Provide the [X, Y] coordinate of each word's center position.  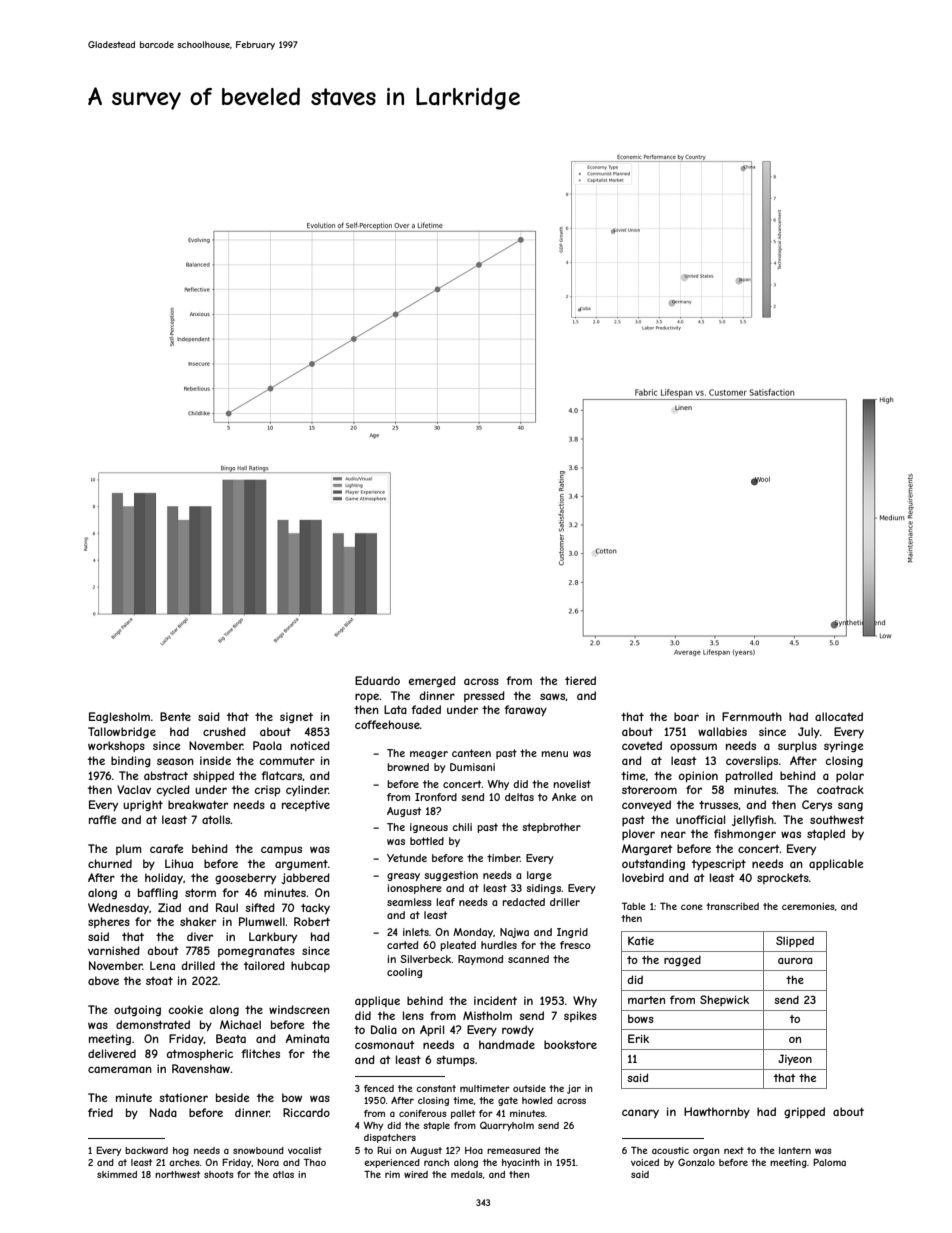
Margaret [647, 849]
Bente [175, 716]
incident [495, 1000]
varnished [114, 950]
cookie [186, 1009]
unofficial [700, 819]
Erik [638, 1038]
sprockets [783, 878]
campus [281, 850]
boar [686, 716]
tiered [580, 680]
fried [100, 1112]
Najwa [514, 933]
